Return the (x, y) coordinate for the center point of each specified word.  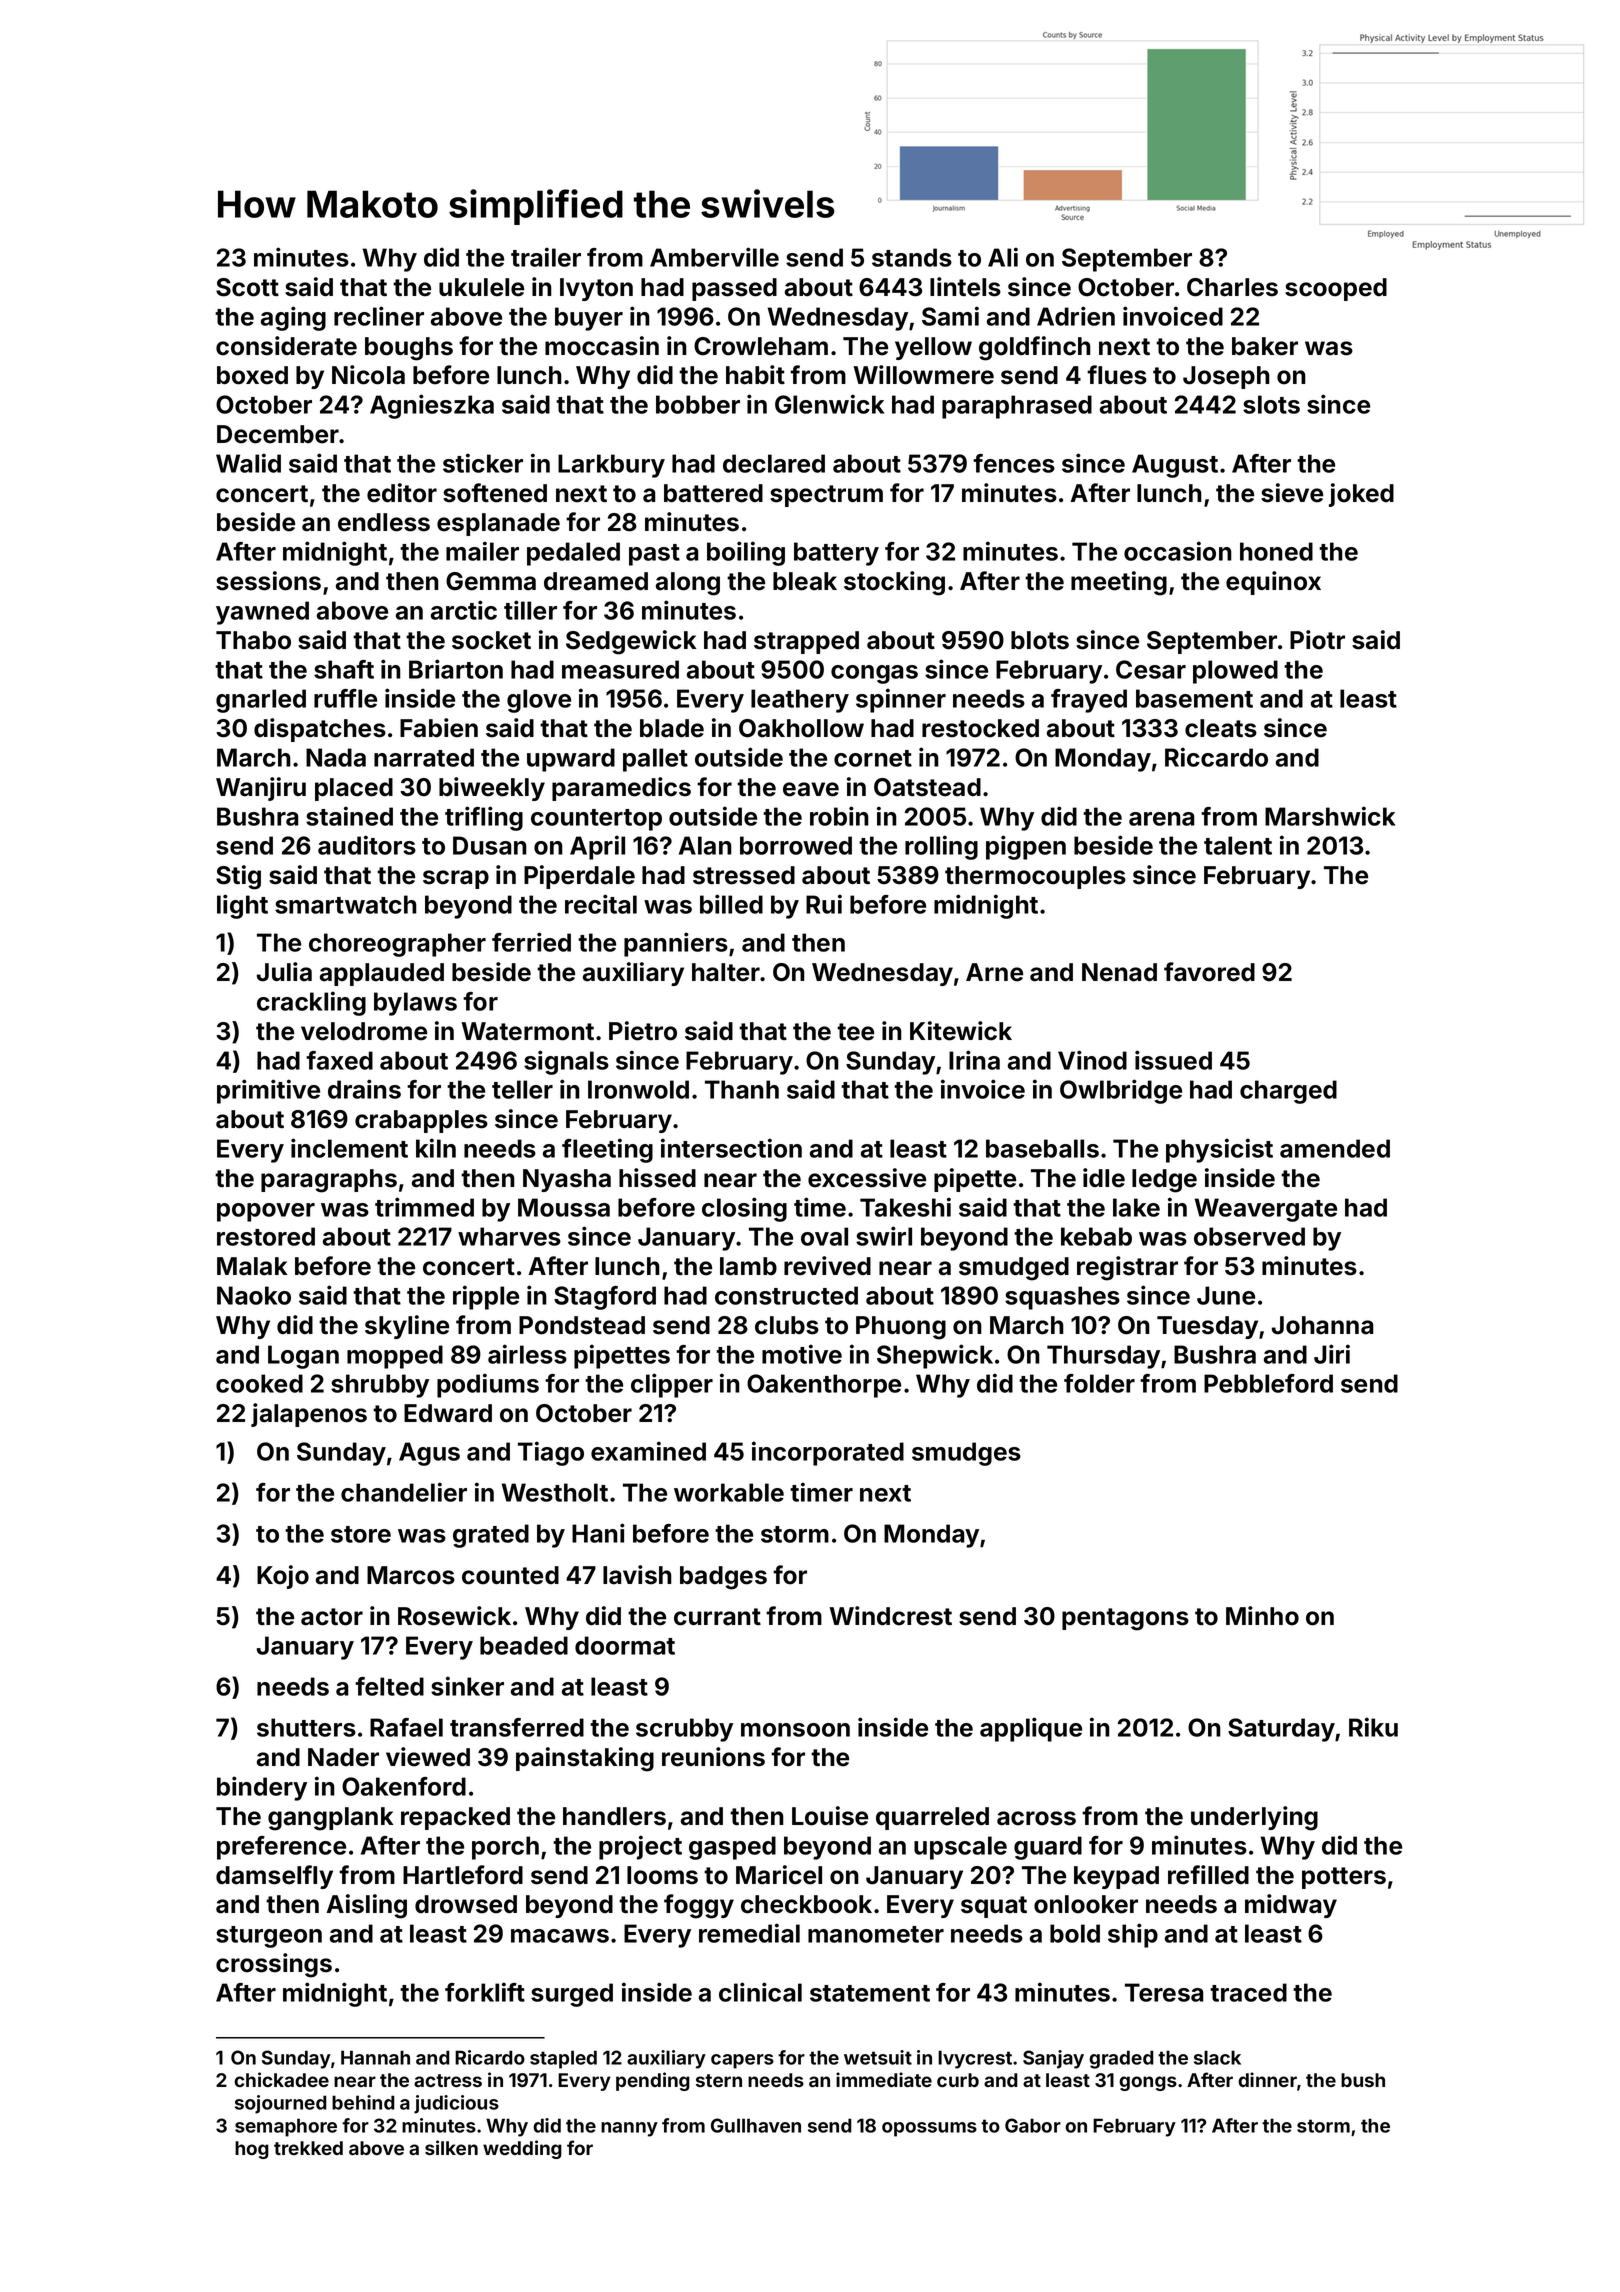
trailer (546, 257)
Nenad (1119, 972)
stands (912, 257)
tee (855, 1032)
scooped (1336, 289)
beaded (524, 1645)
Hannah (375, 2057)
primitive (268, 1091)
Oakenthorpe (824, 1386)
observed (1249, 1236)
